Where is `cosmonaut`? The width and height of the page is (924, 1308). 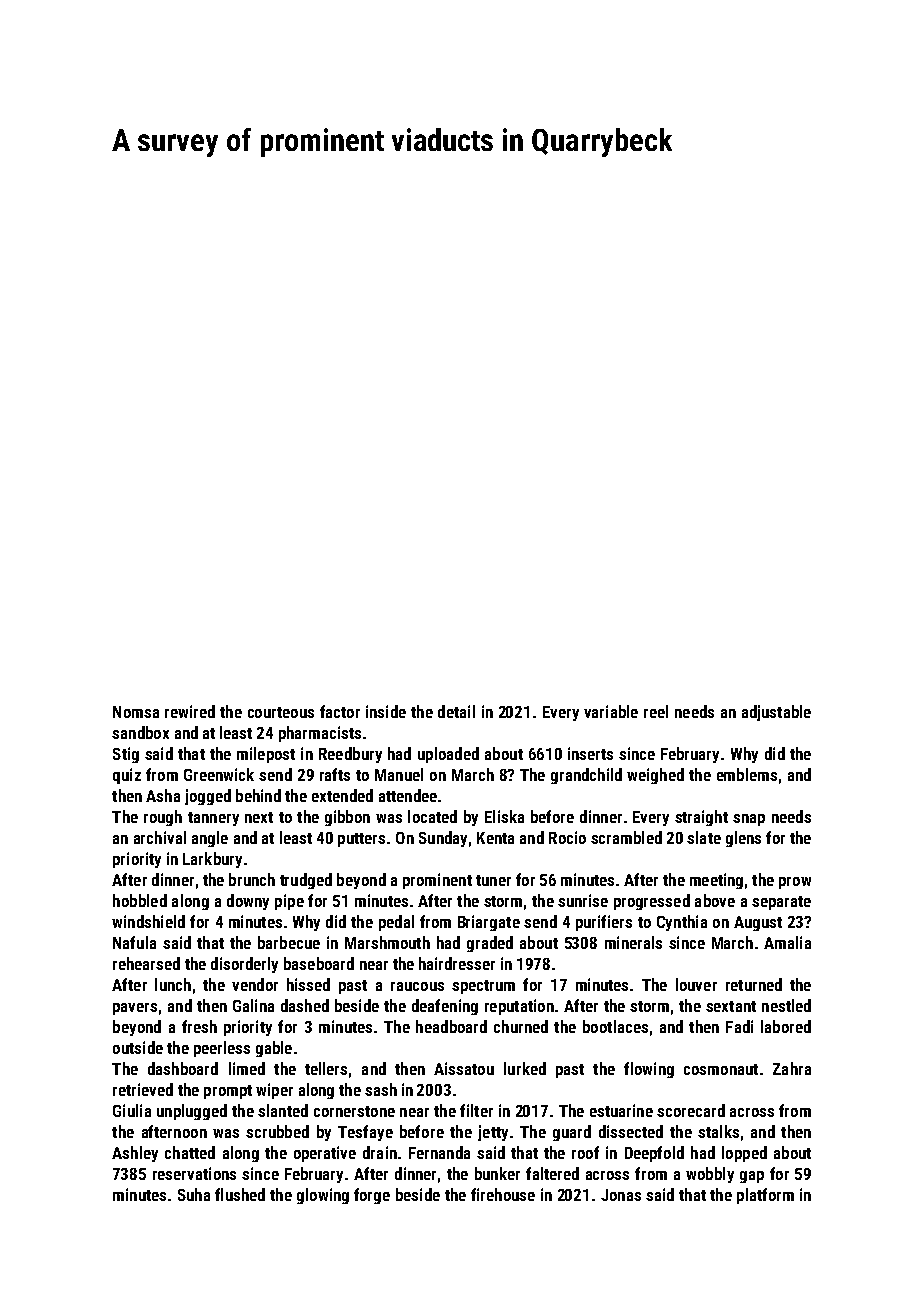 cosmonaut is located at coordinates (721, 1069).
